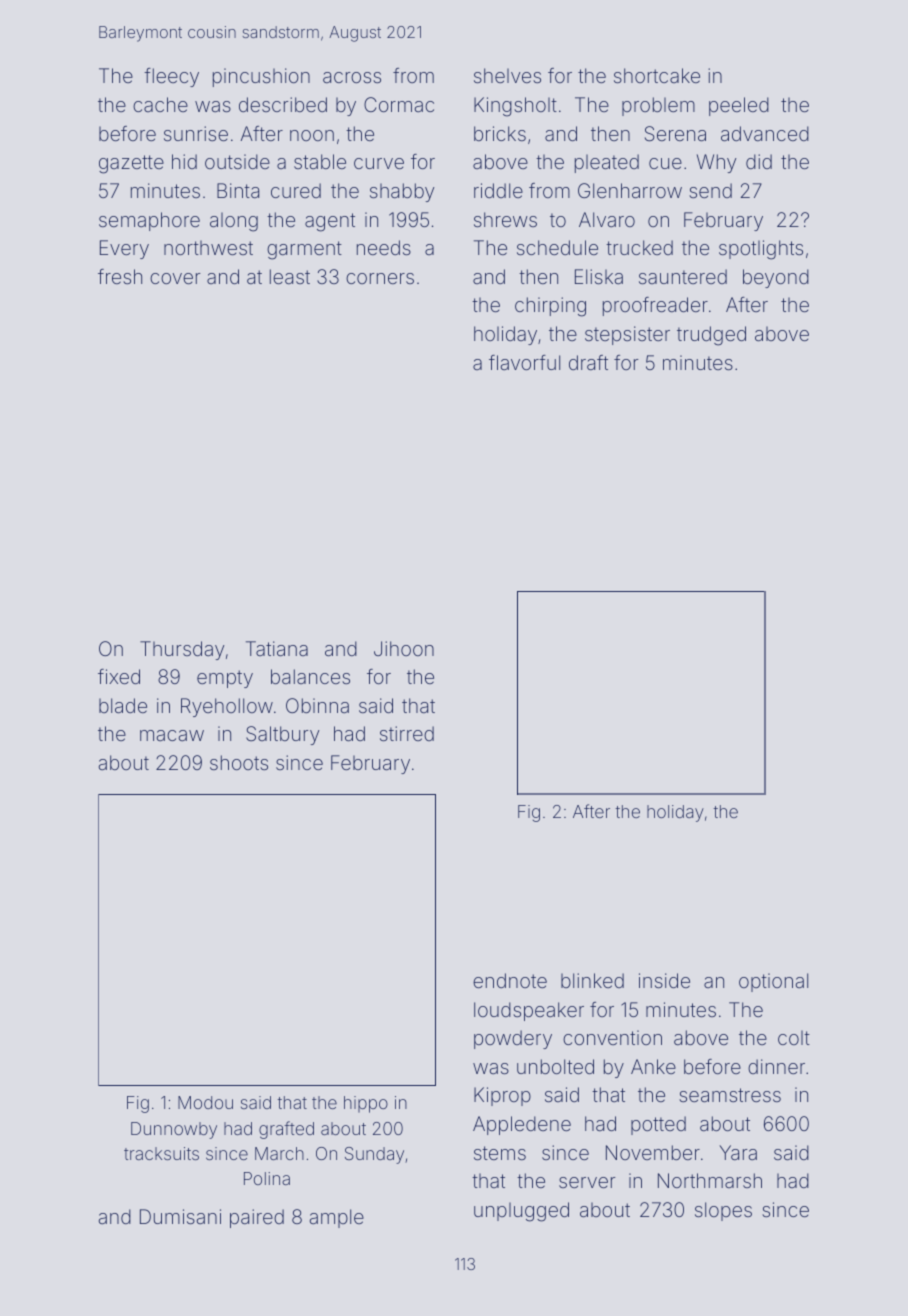  I want to click on Cormac, so click(399, 104).
